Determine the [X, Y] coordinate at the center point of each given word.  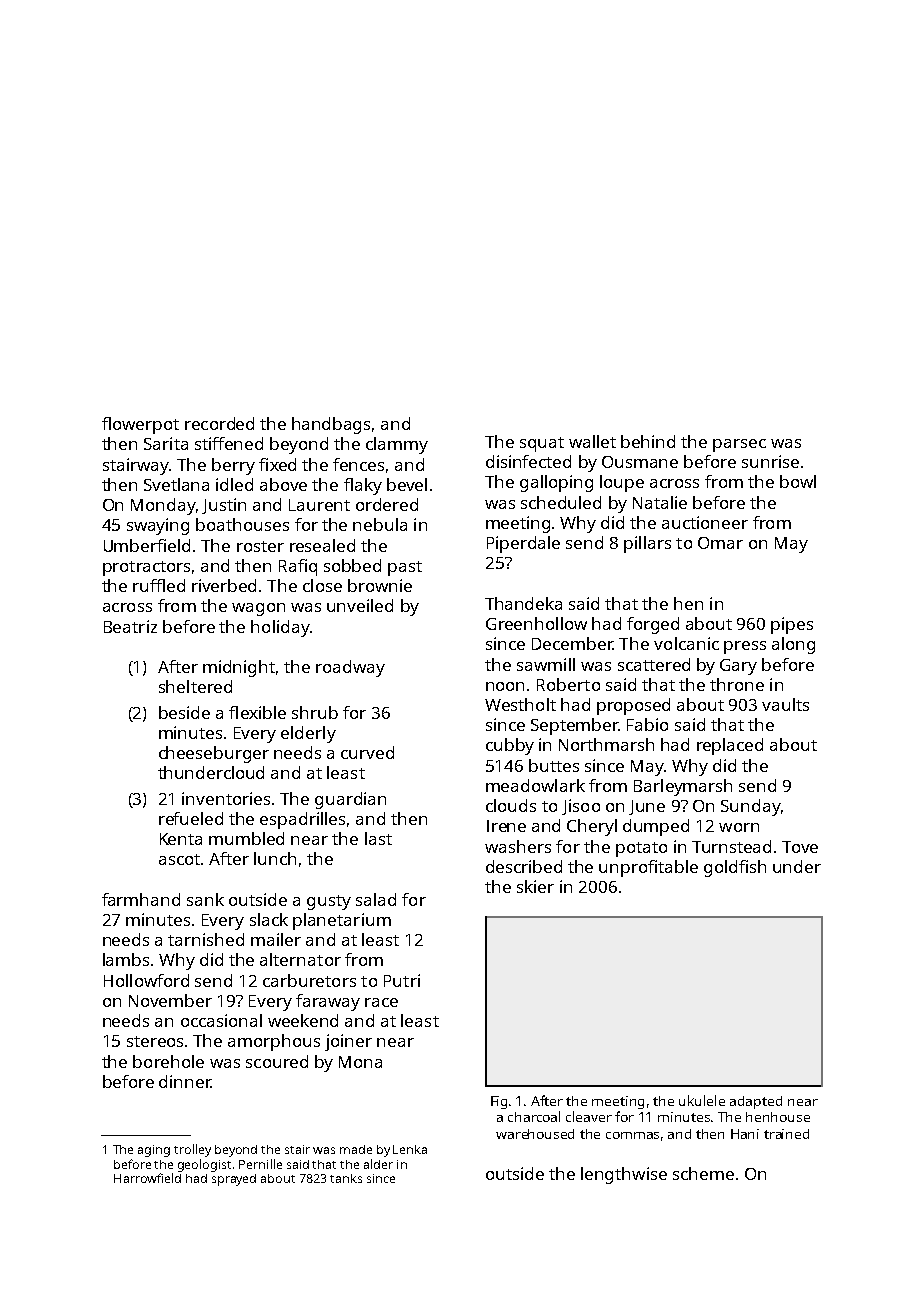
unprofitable [648, 868]
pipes [792, 625]
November [170, 1000]
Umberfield [147, 545]
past [405, 568]
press [745, 647]
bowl [798, 481]
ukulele [702, 1100]
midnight [239, 668]
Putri [402, 980]
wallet [592, 441]
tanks [346, 1178]
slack [269, 919]
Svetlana [176, 484]
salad [376, 899]
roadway [350, 668]
